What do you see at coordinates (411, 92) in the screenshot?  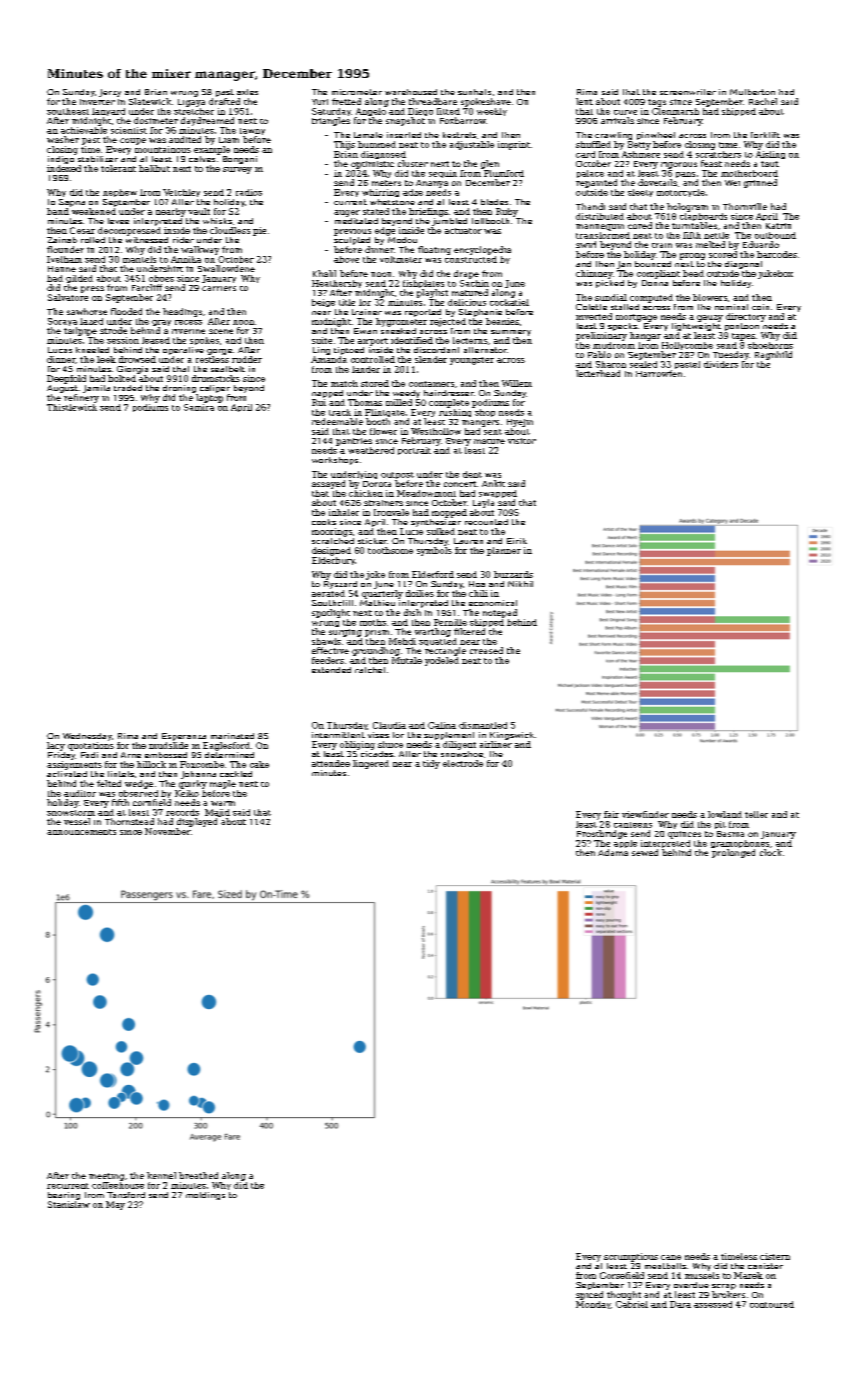 I see `warehoused` at bounding box center [411, 92].
